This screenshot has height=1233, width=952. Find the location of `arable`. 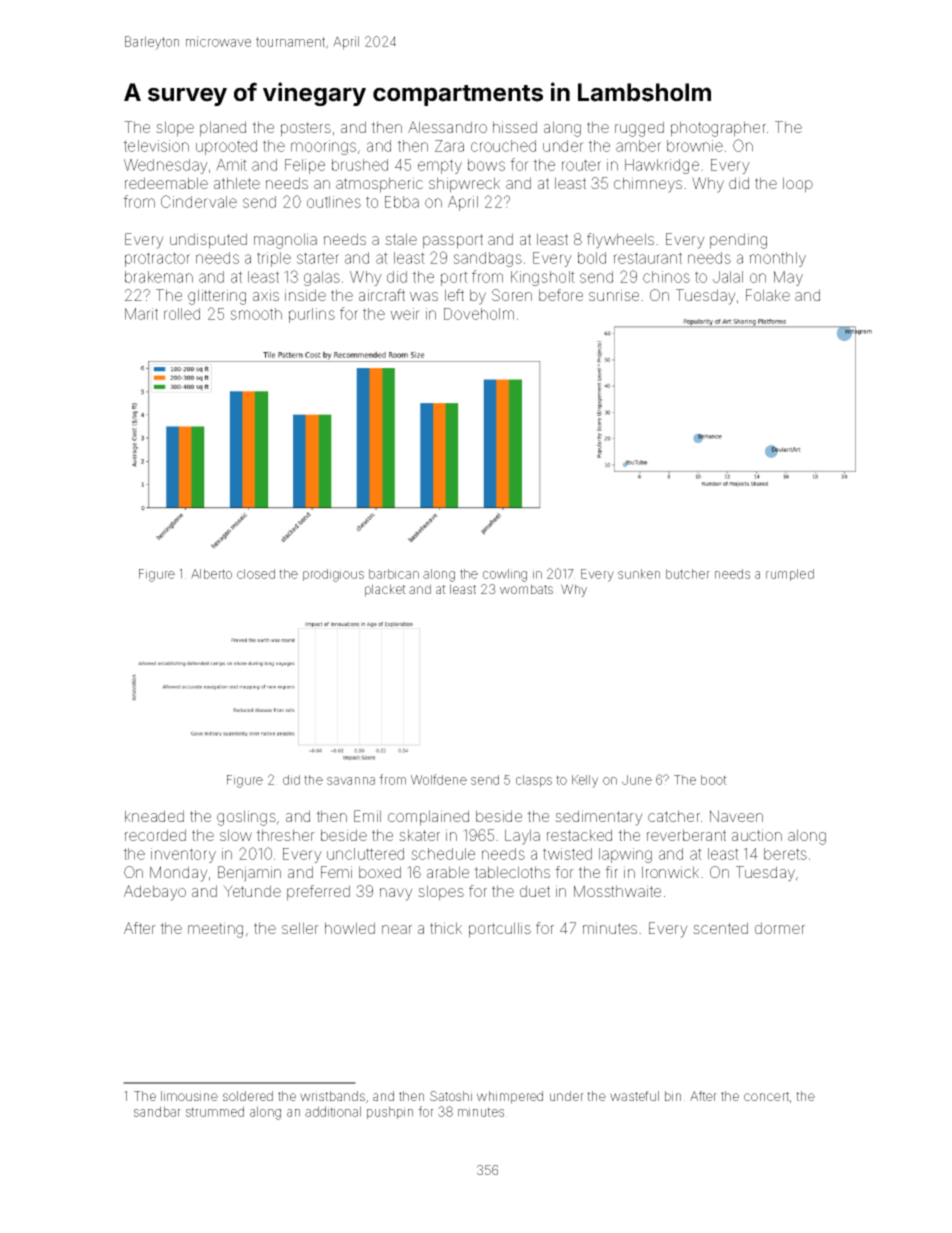

arable is located at coordinates (448, 872).
